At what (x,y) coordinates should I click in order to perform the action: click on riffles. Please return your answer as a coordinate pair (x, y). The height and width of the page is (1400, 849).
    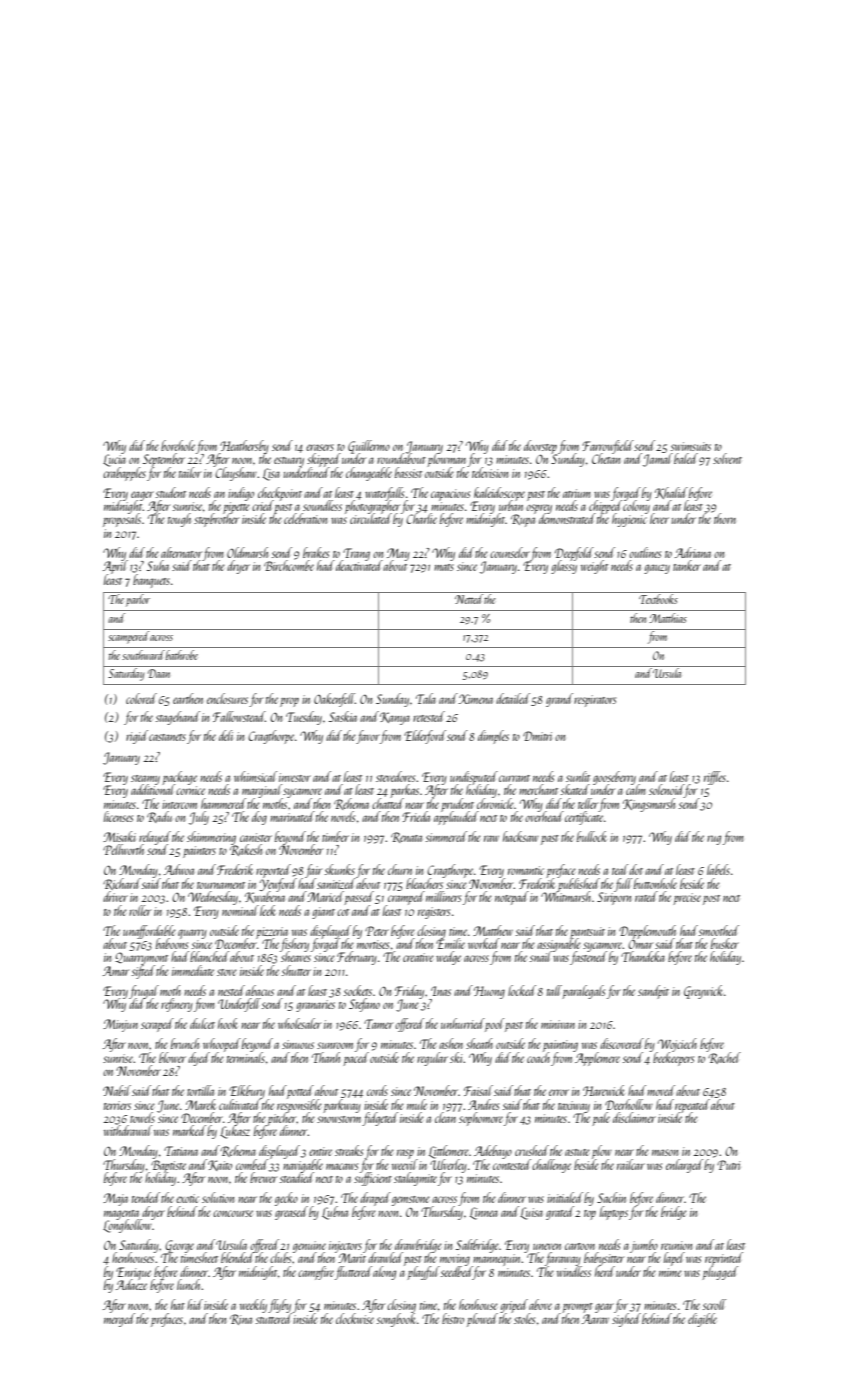
    Looking at the image, I should click on (715, 778).
